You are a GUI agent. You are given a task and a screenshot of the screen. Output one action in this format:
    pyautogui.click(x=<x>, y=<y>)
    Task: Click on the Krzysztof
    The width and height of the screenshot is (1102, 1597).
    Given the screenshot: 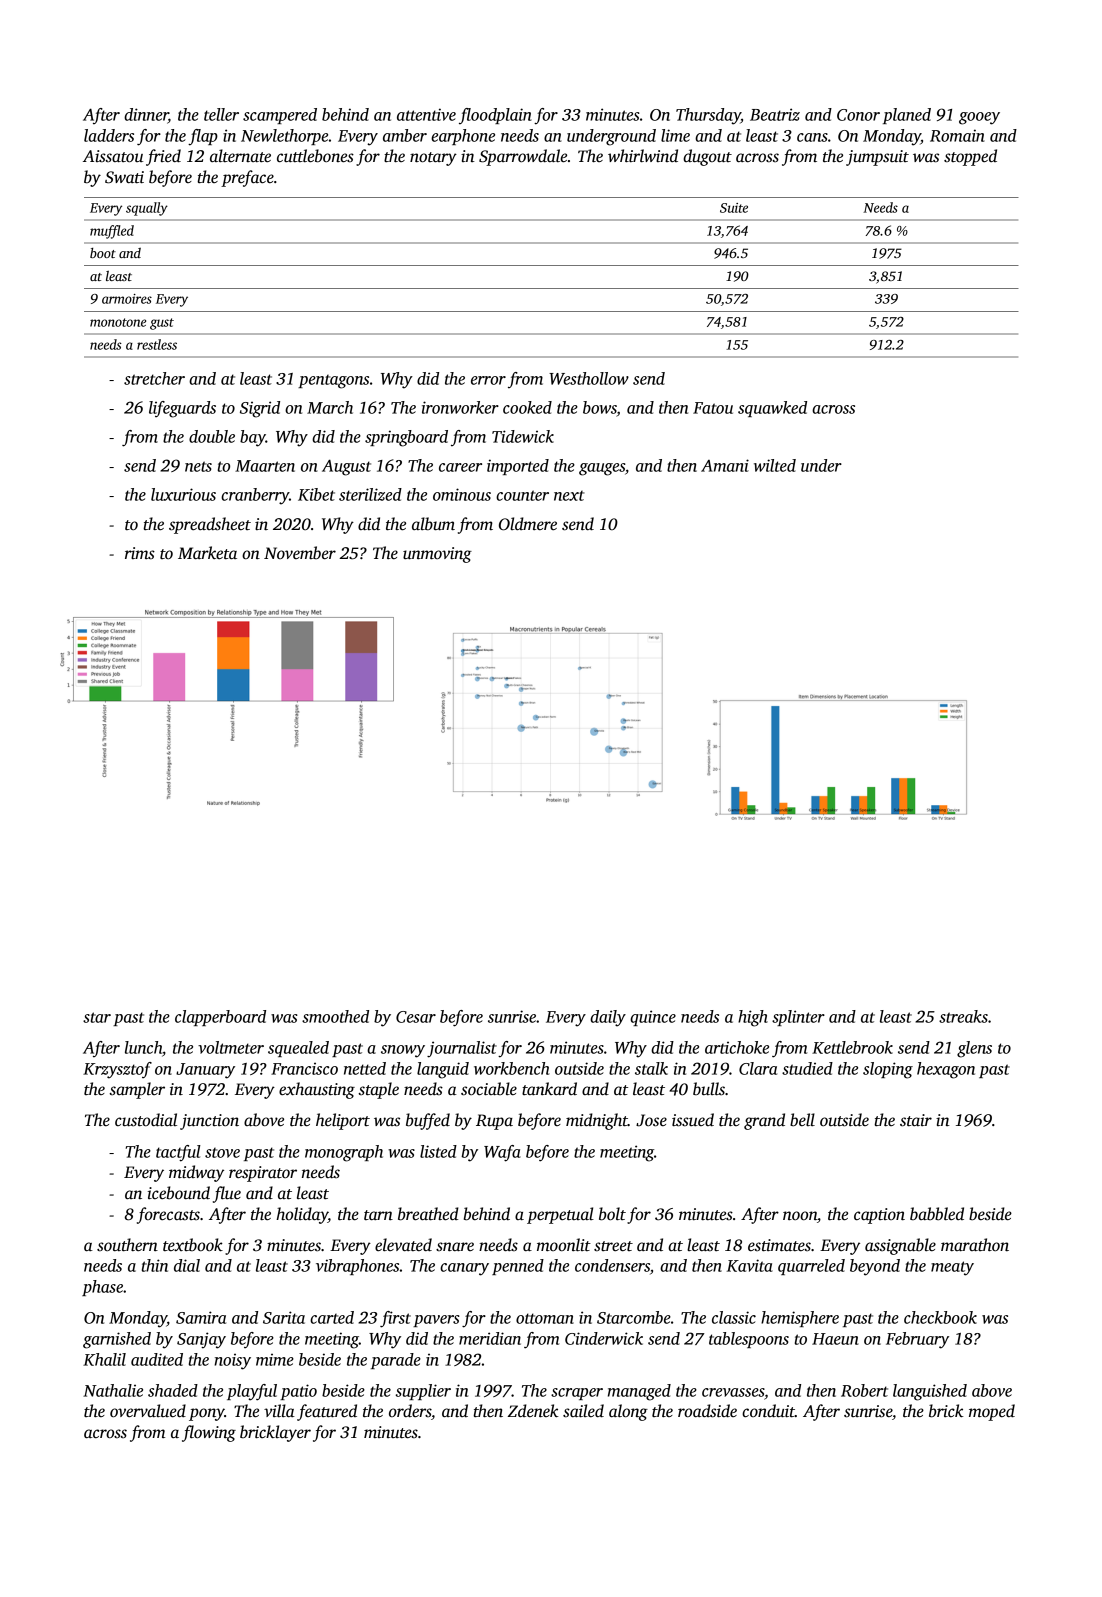 What is the action you would take?
    pyautogui.click(x=117, y=1070)
